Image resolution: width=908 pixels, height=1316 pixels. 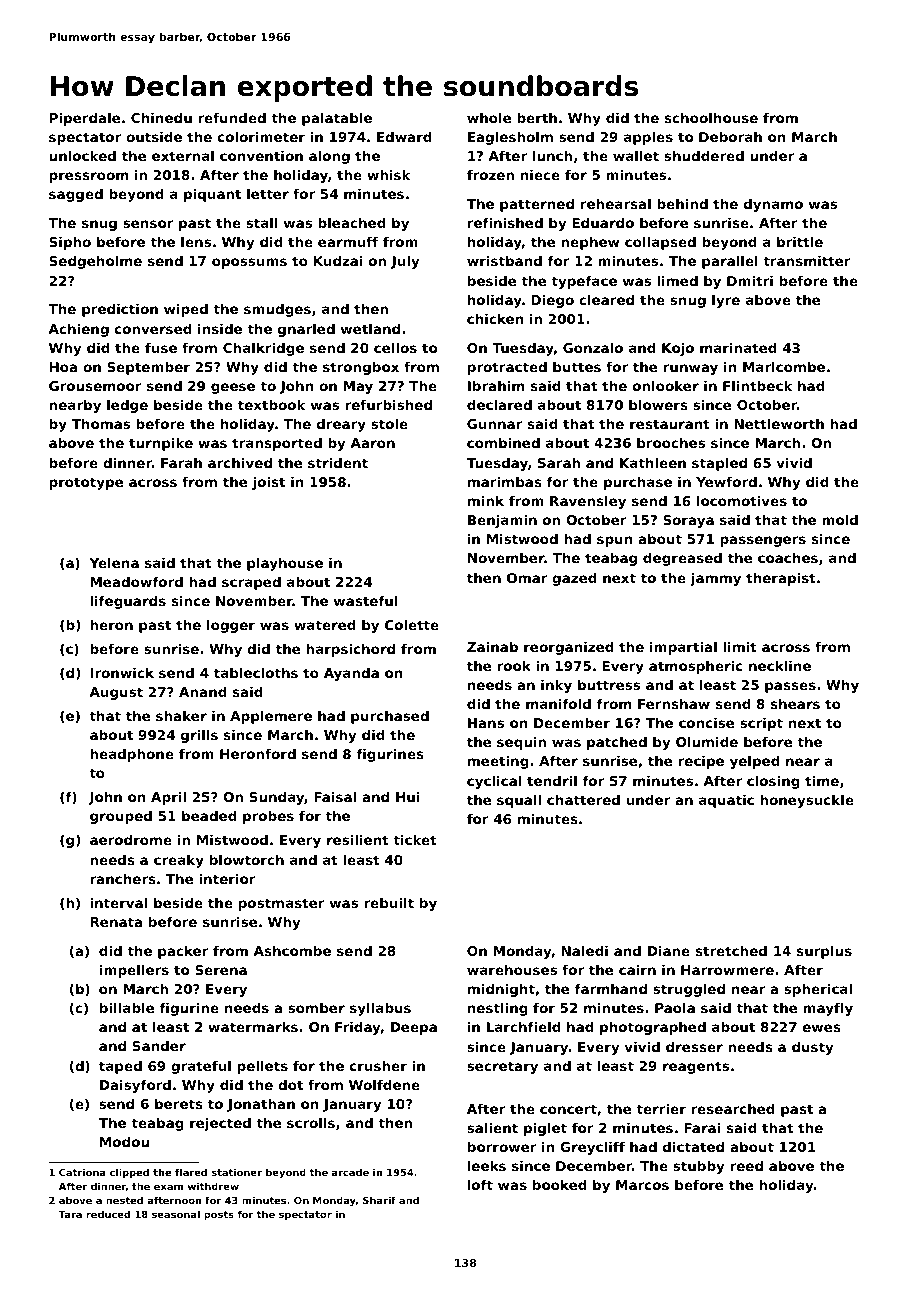 I want to click on marinated, so click(x=738, y=347).
